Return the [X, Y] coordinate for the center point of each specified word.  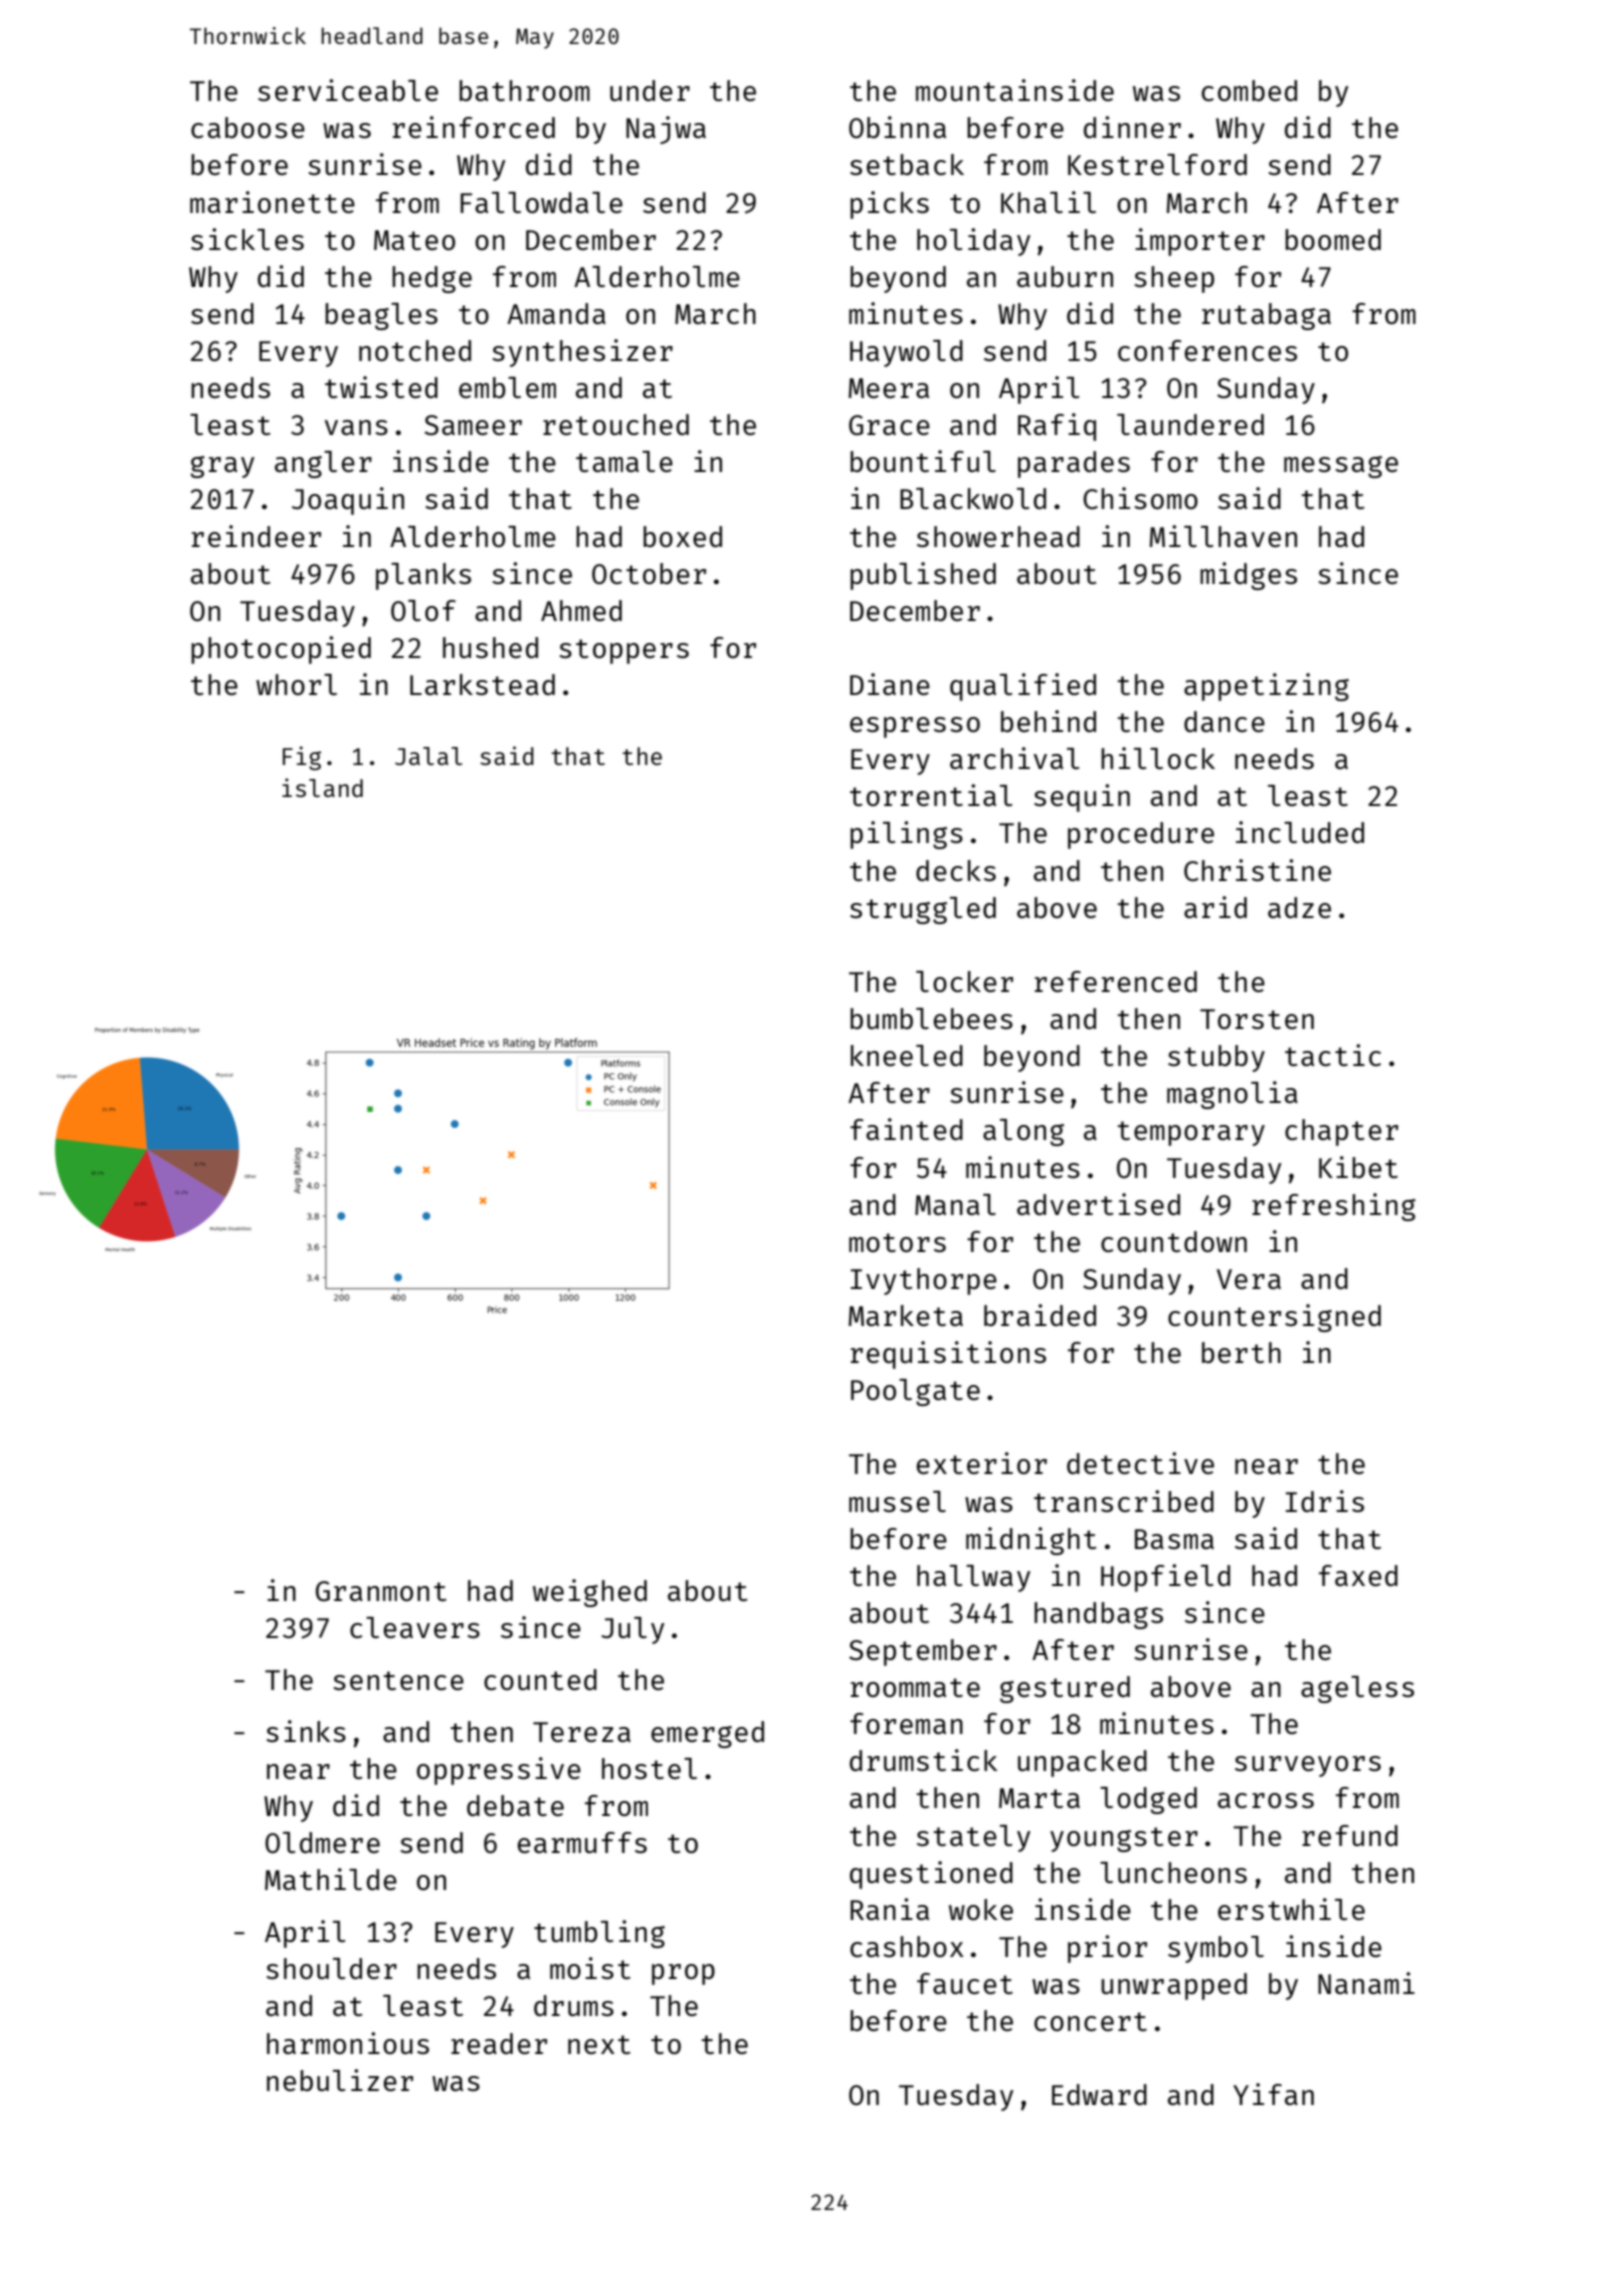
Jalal [428, 756]
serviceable [348, 90]
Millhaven [1223, 536]
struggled [923, 910]
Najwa [666, 130]
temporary [1191, 1133]
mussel [897, 1501]
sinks [306, 1731]
